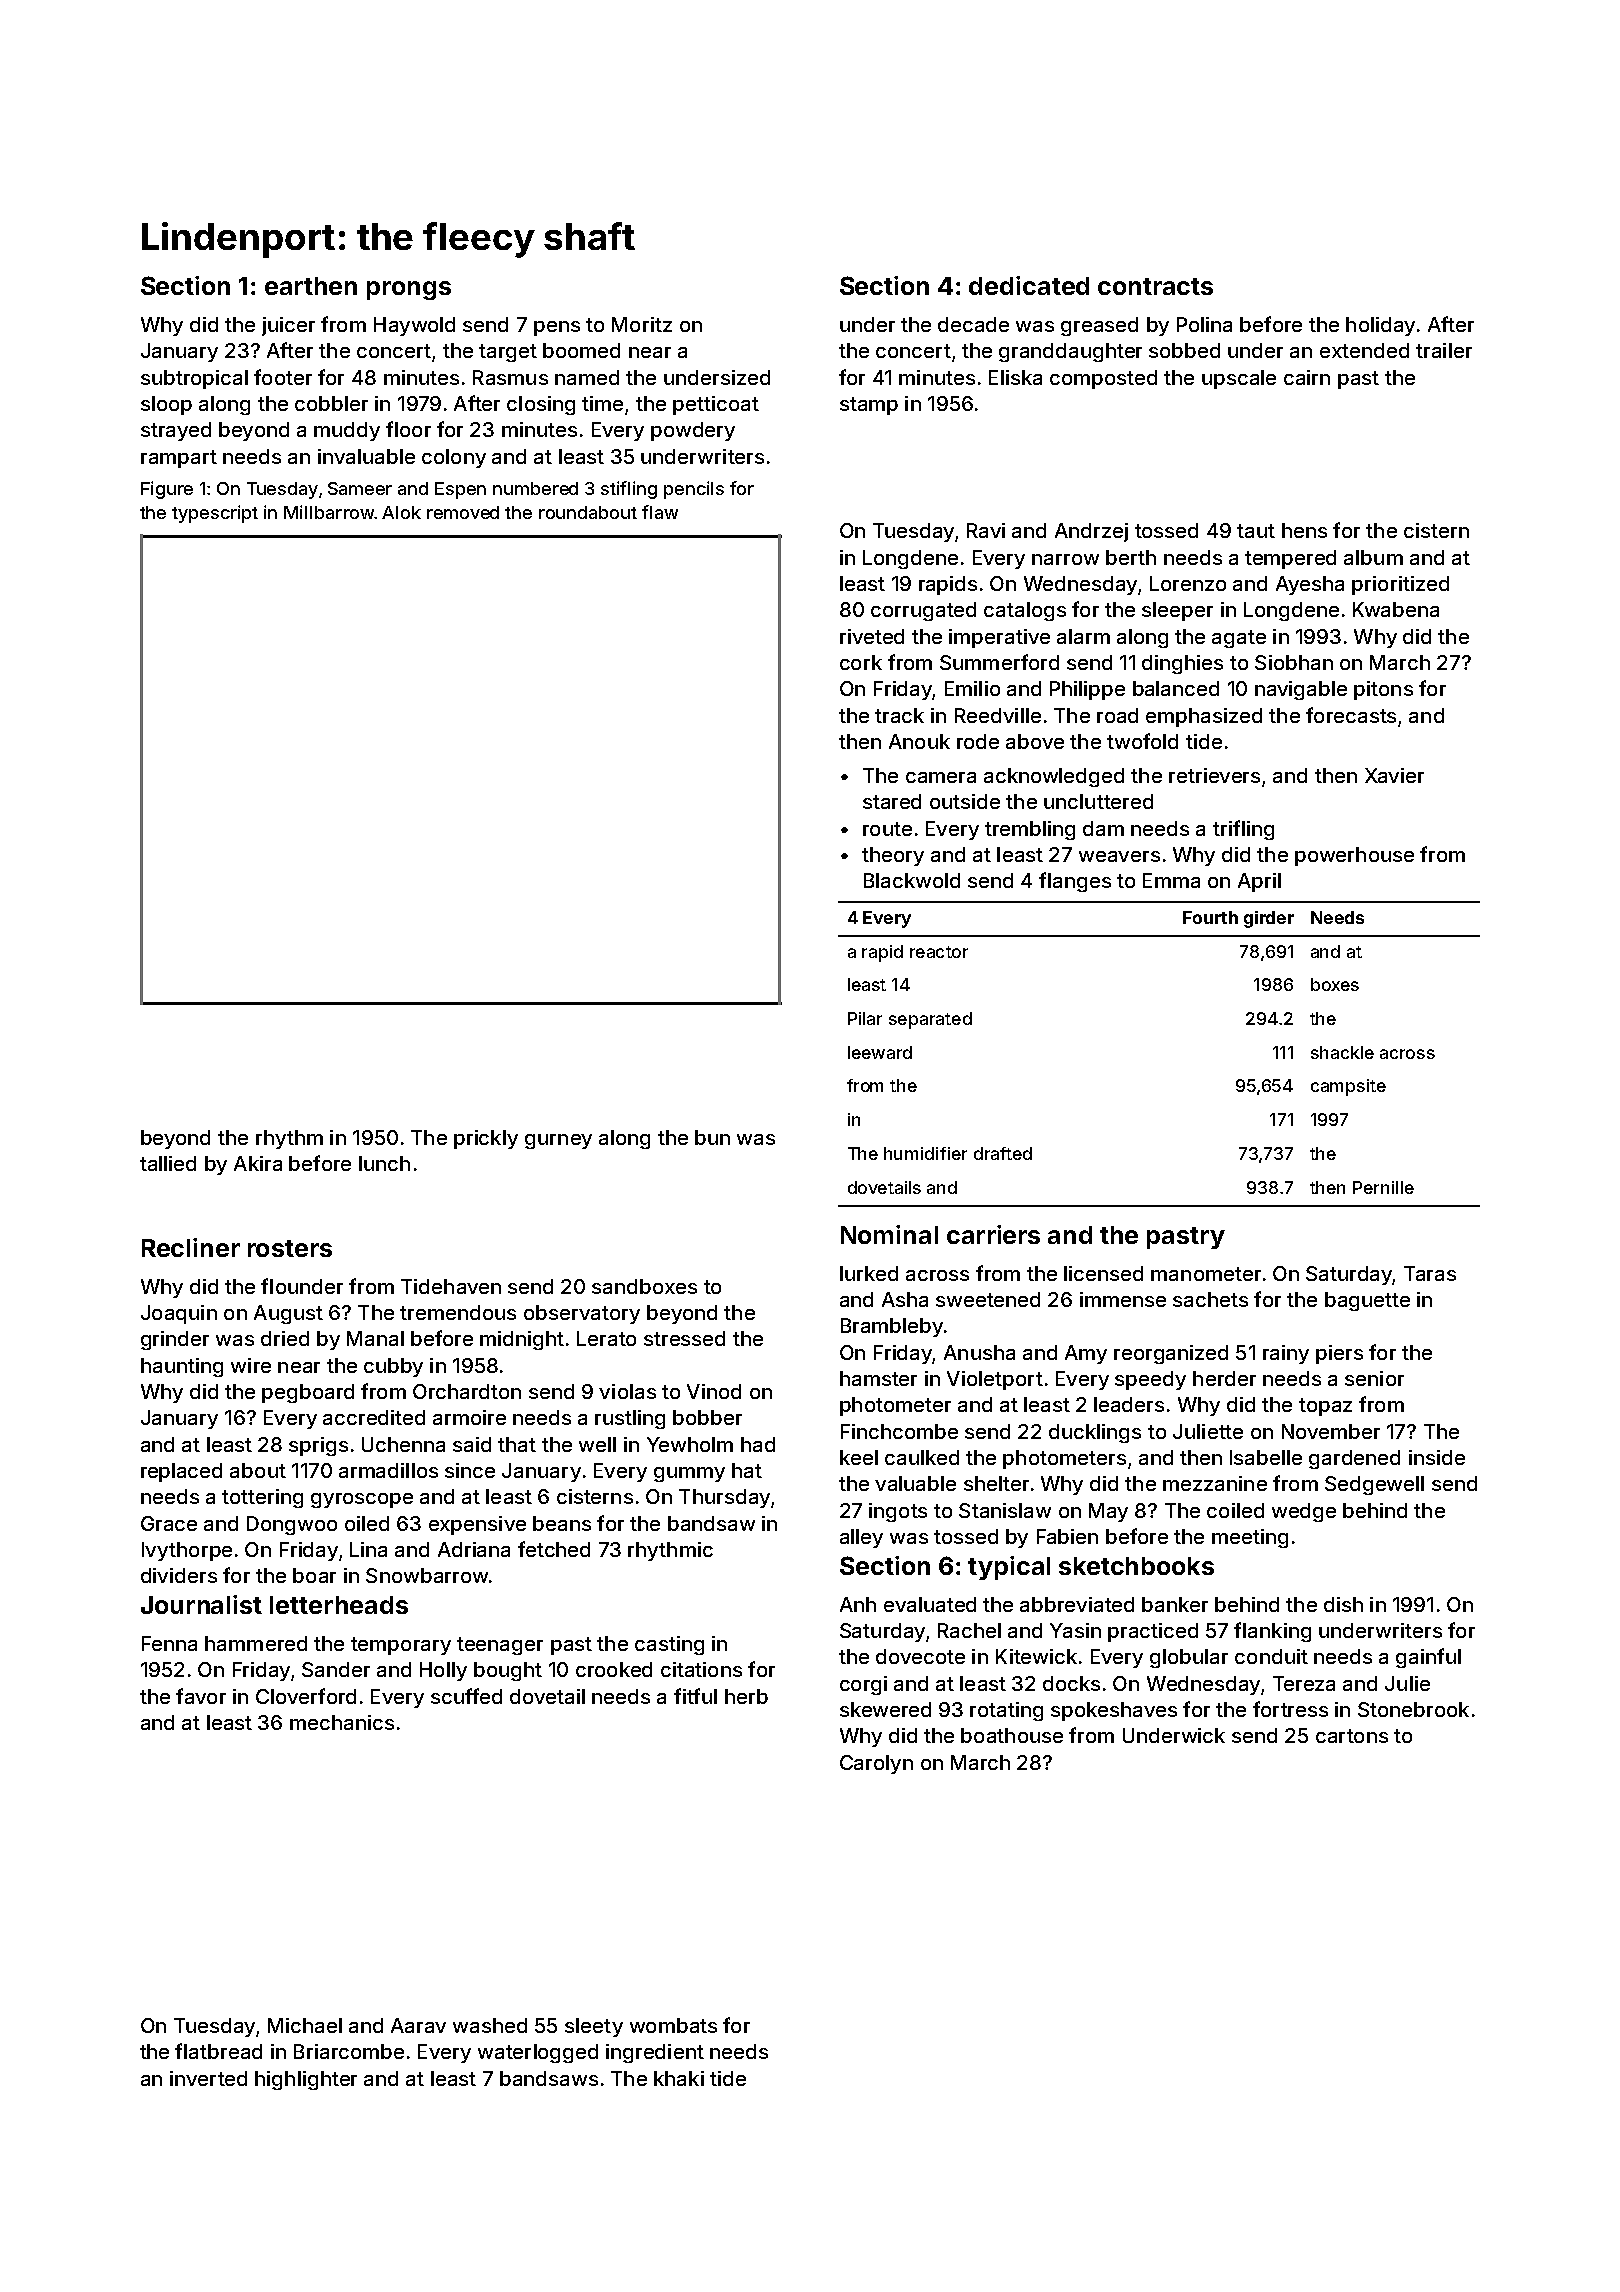  Describe the element at coordinates (876, 1764) in the image. I see `Carolyn` at that location.
